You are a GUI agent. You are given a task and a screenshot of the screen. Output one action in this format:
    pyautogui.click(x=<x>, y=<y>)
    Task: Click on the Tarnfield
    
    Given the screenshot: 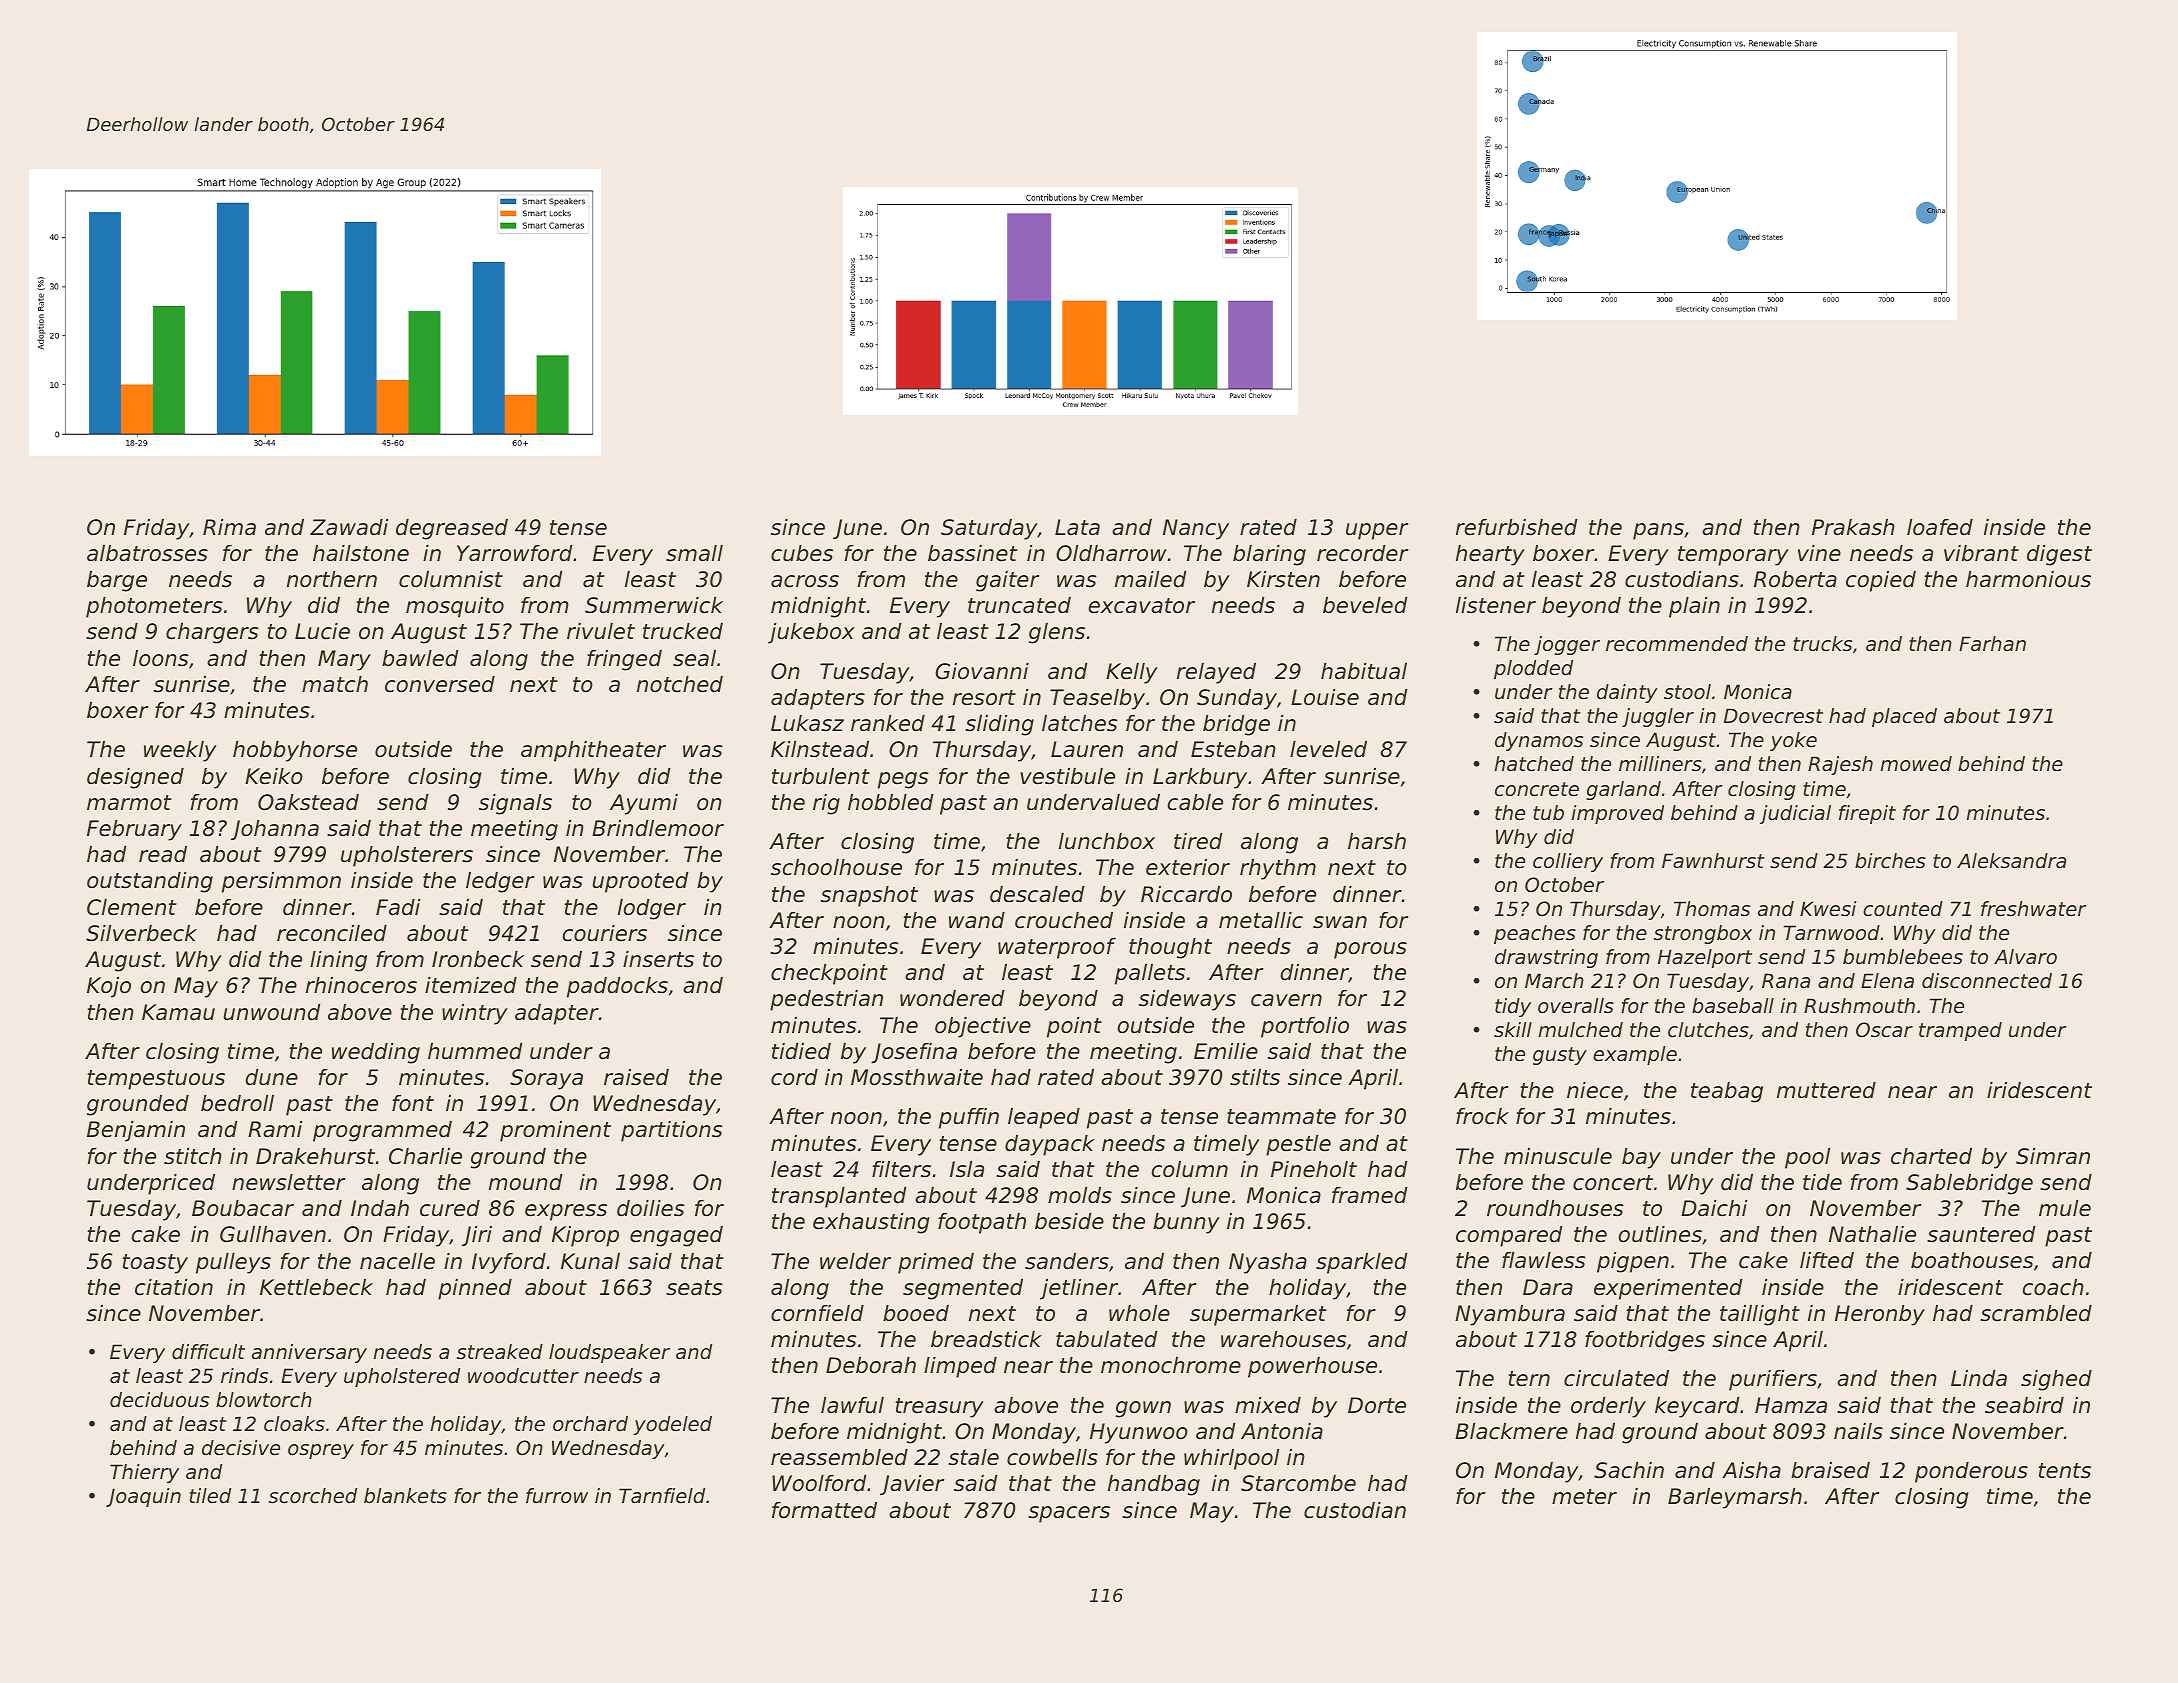 What is the action you would take?
    pyautogui.click(x=662, y=1496)
